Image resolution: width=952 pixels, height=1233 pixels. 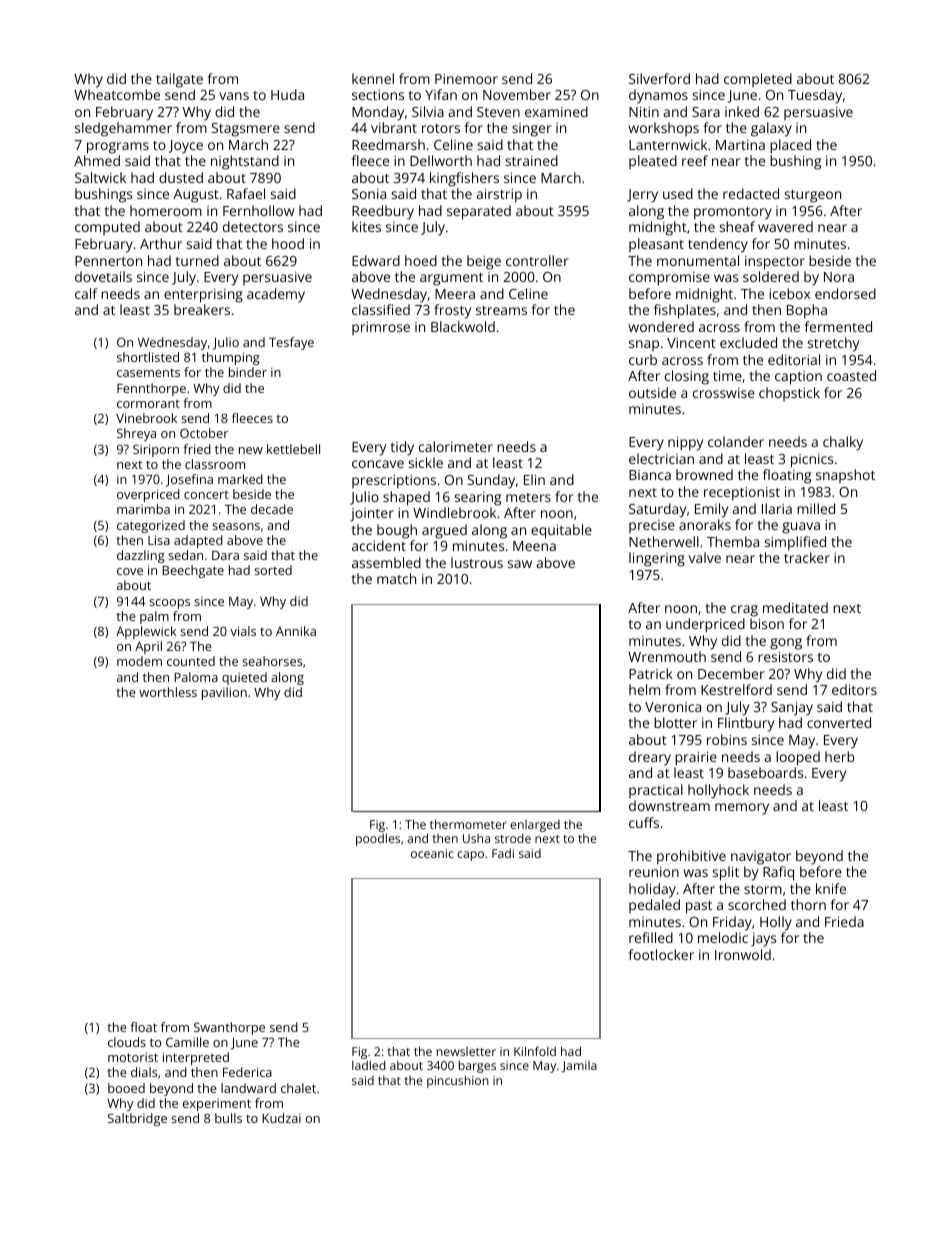 I want to click on helm, so click(x=644, y=689).
